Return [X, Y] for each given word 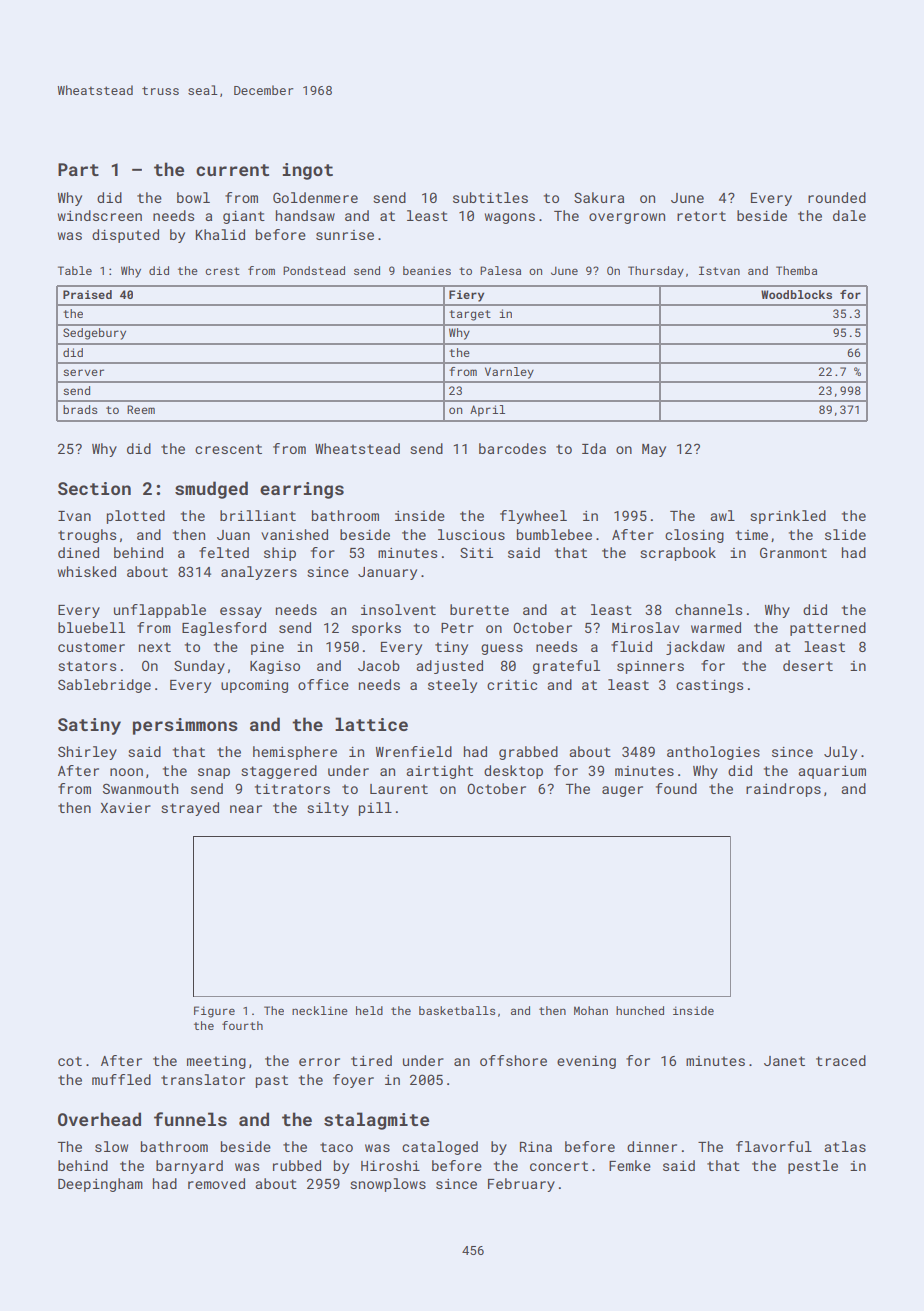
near [246, 809]
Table [75, 270]
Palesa [500, 270]
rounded [837, 197]
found [676, 788]
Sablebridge [104, 686]
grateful [566, 667]
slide [845, 534]
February [521, 1185]
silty [328, 809]
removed [216, 1183]
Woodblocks [796, 294]
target [470, 315]
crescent [228, 449]
